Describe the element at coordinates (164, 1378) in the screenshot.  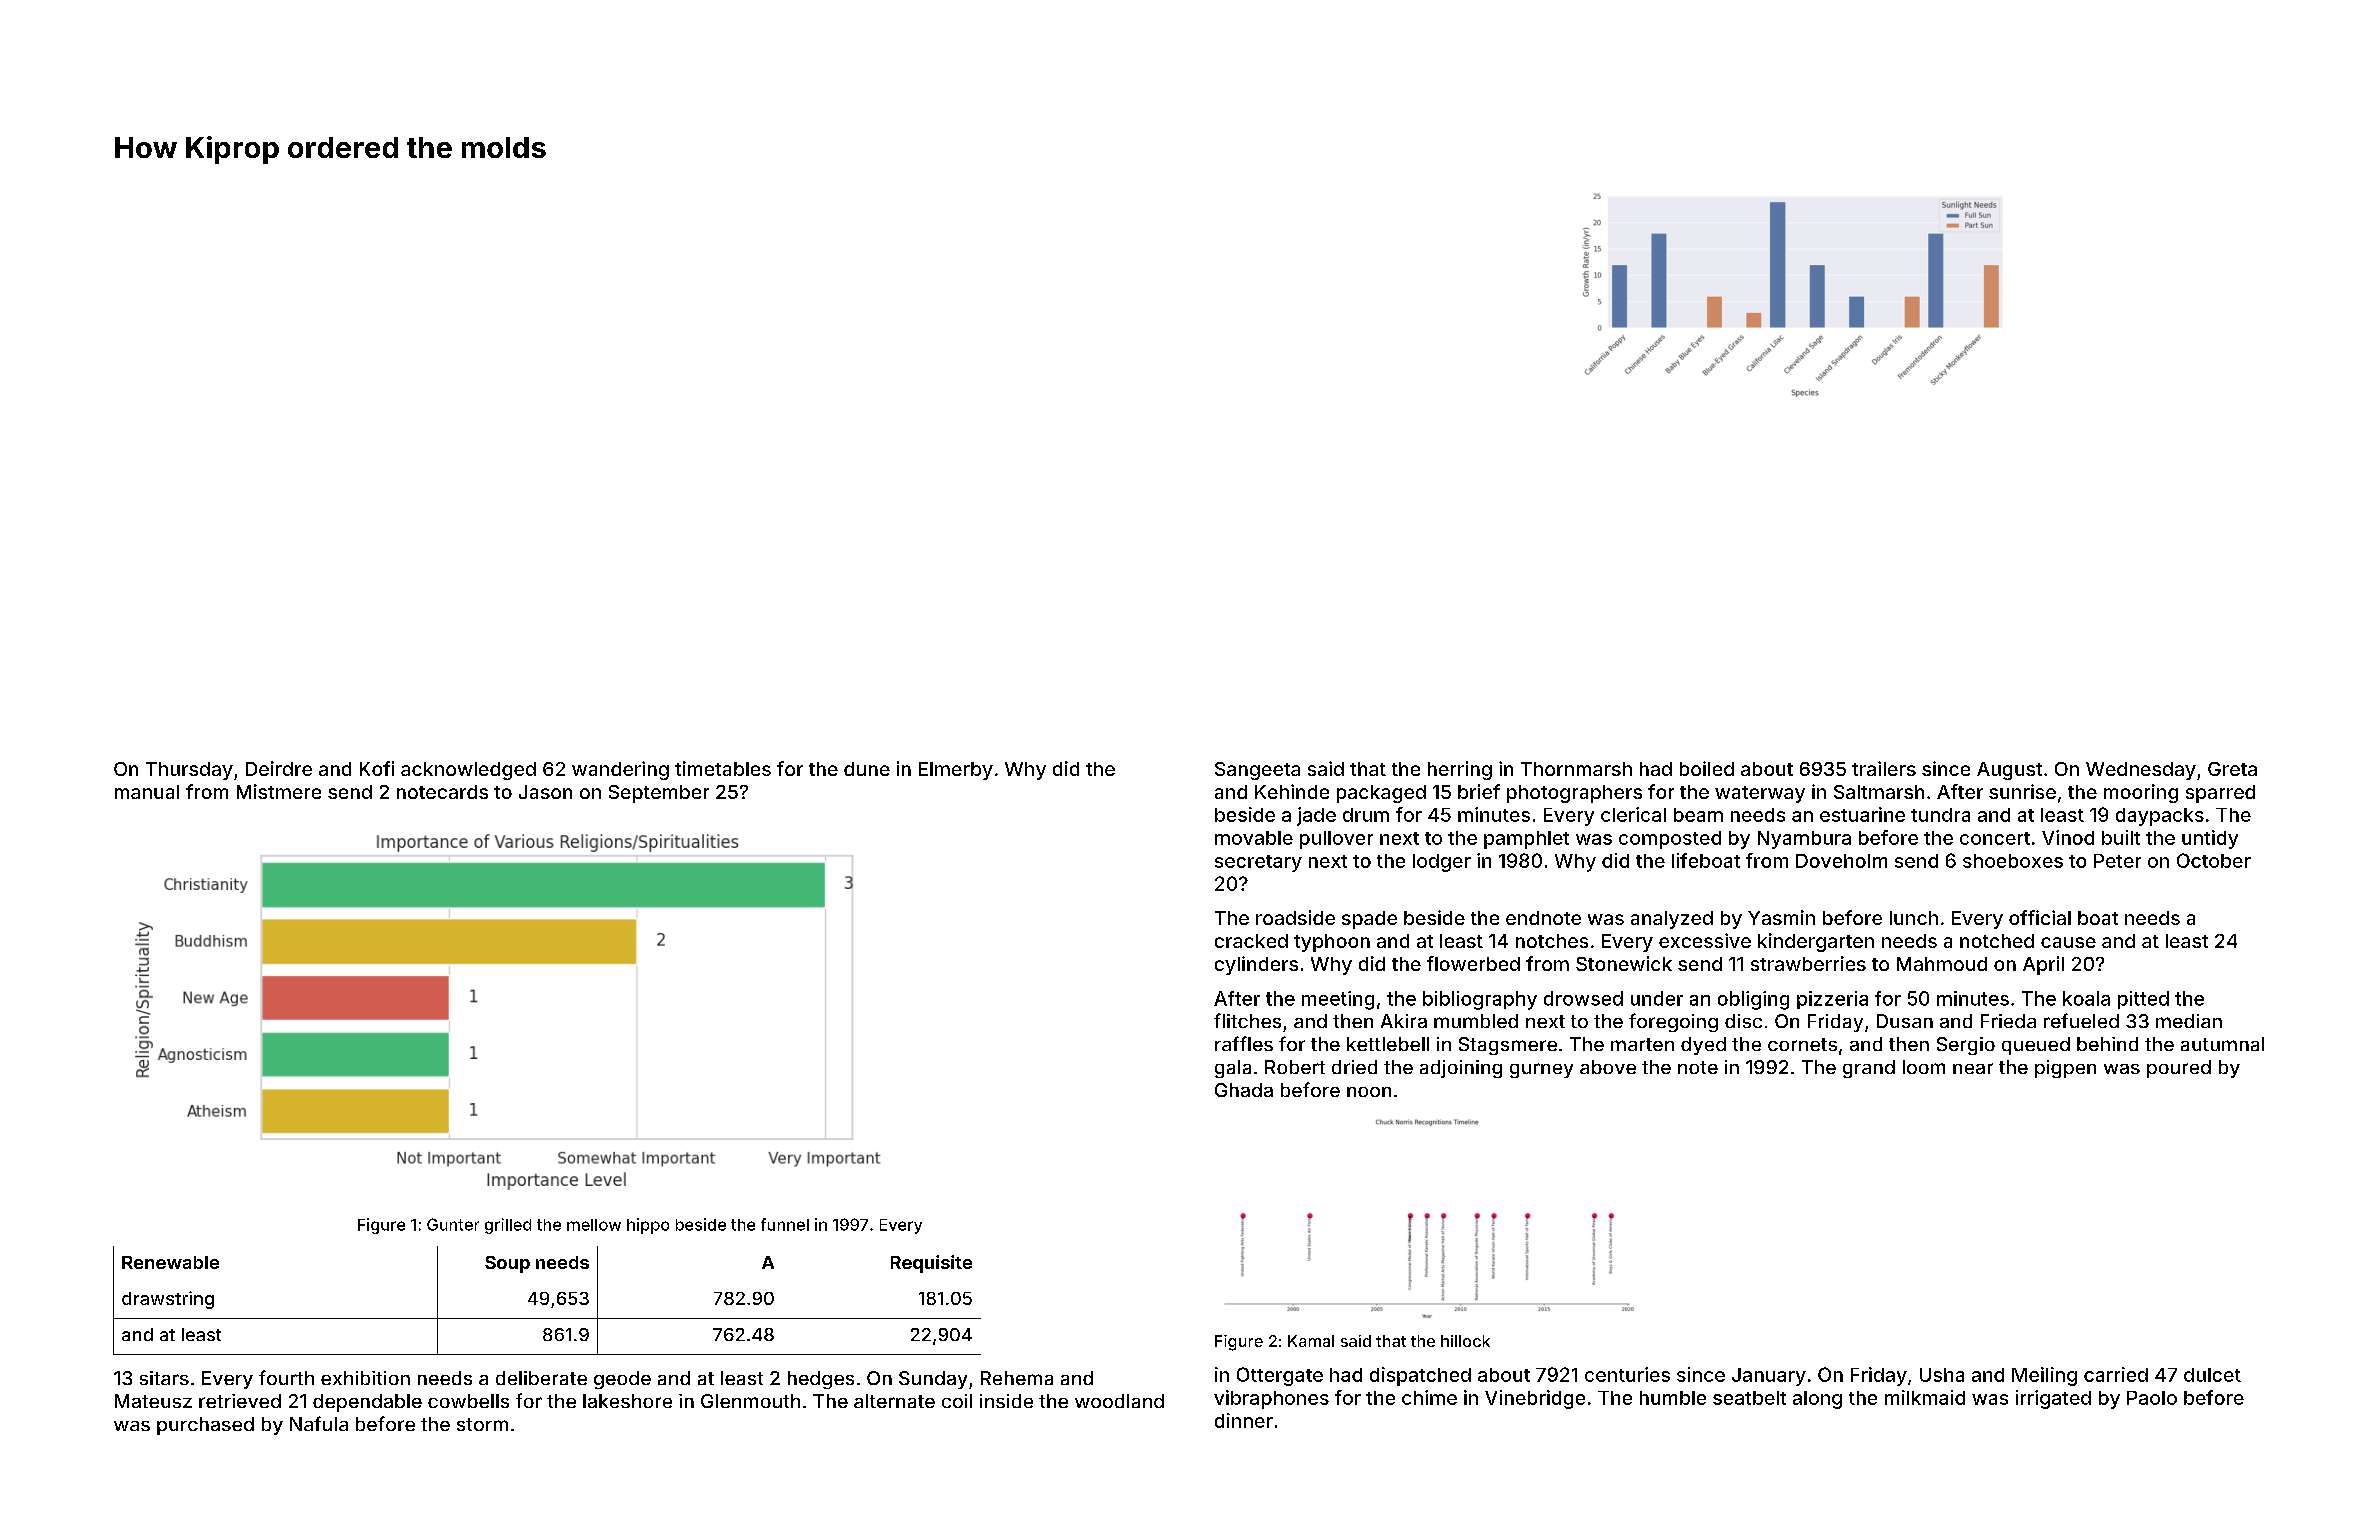
I see `sitars` at that location.
